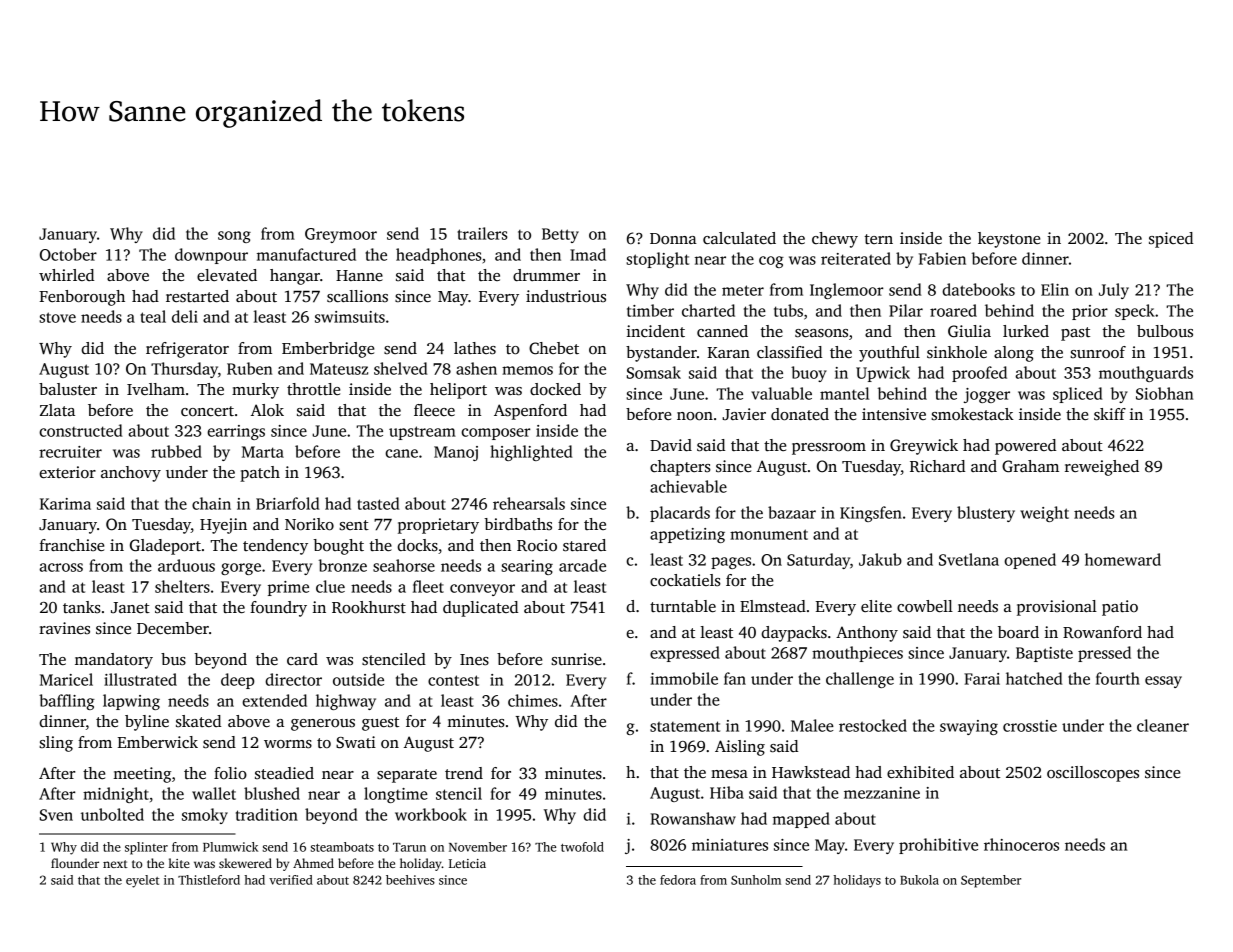  Describe the element at coordinates (560, 235) in the image. I see `Betty` at that location.
